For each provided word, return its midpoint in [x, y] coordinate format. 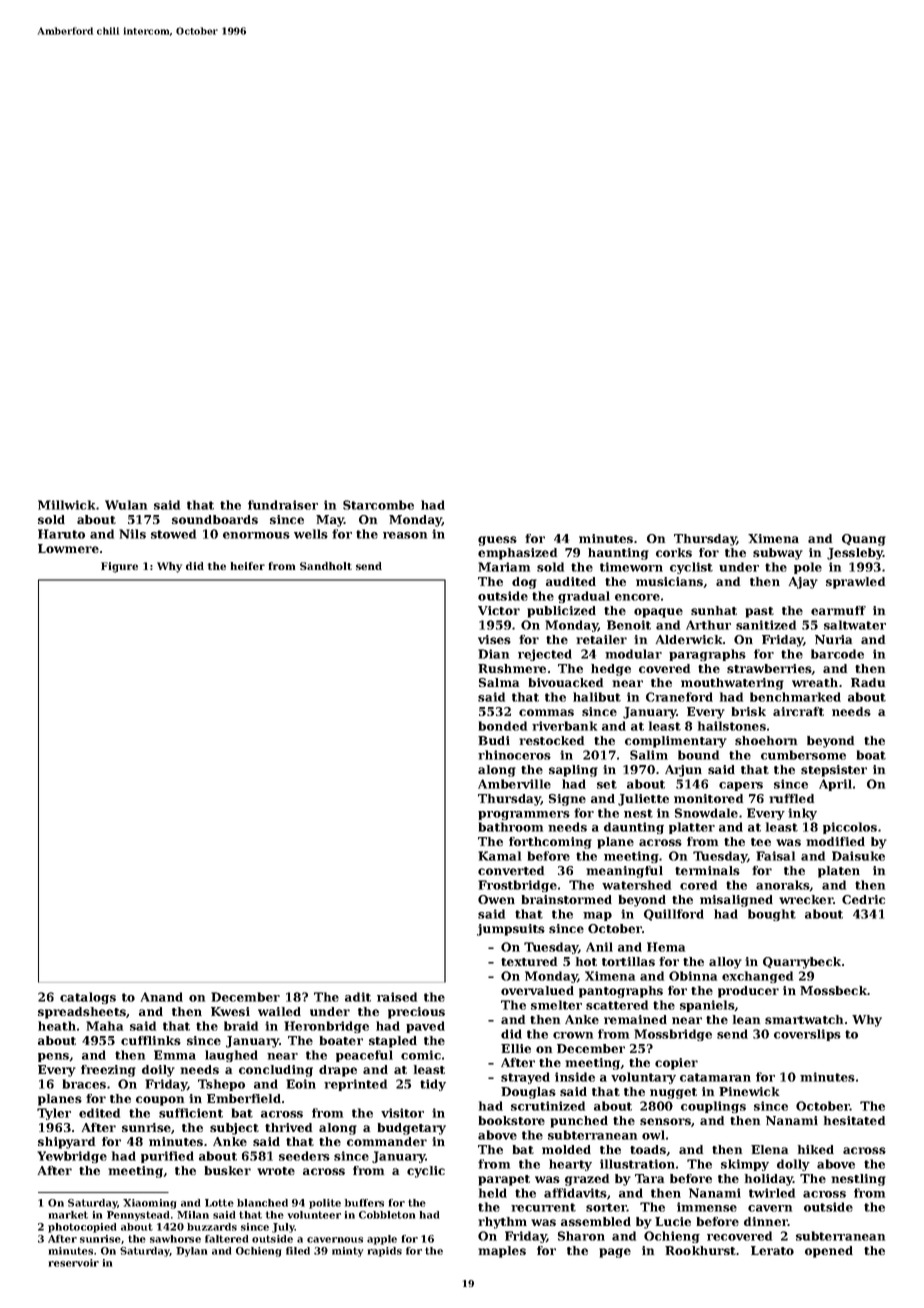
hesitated [854, 1120]
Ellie [516, 1048]
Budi [494, 740]
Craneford [679, 697]
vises [494, 639]
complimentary [676, 742]
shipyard [66, 1143]
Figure [119, 567]
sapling [573, 771]
